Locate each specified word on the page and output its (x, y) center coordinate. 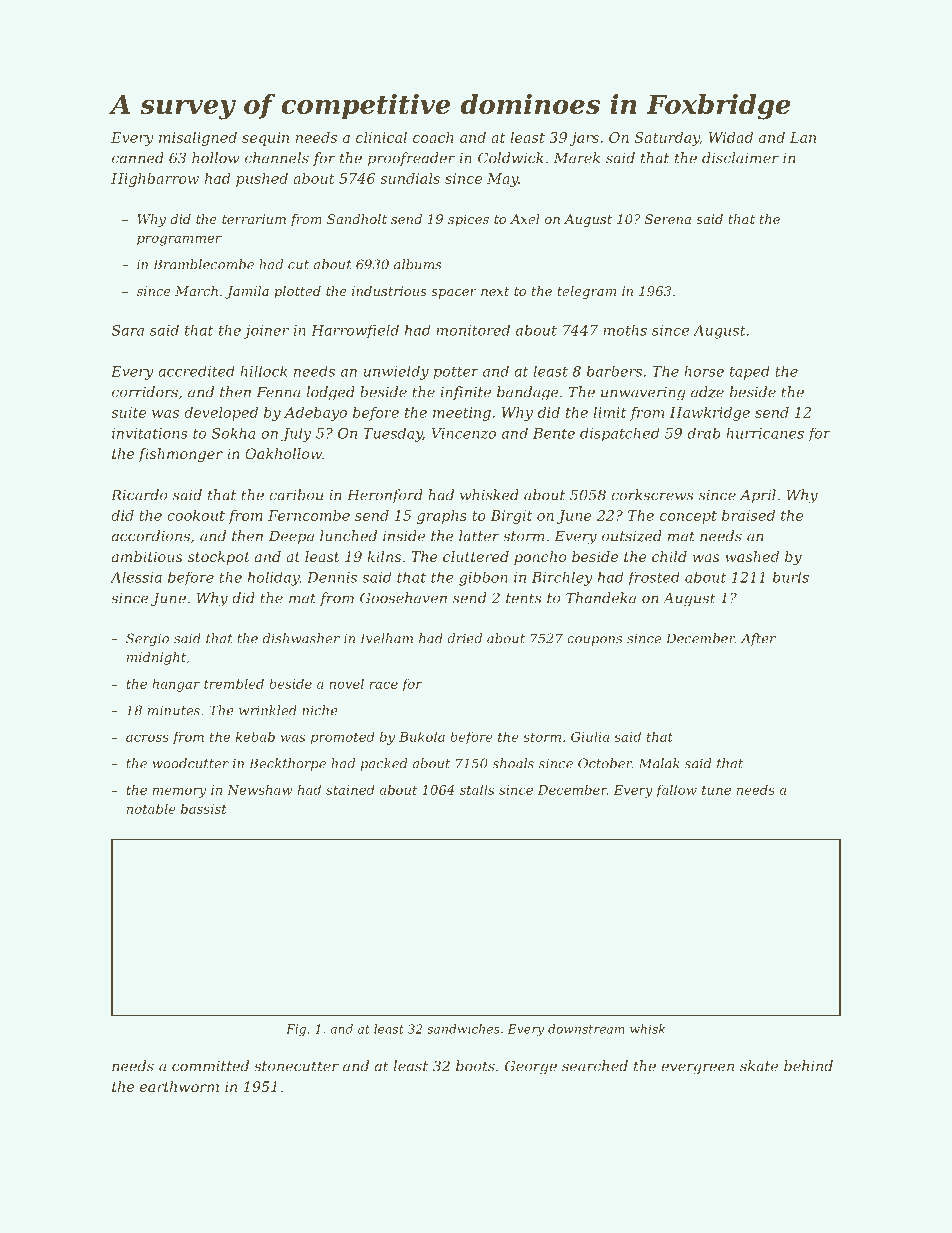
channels (277, 158)
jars (584, 139)
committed (210, 1066)
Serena (668, 219)
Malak (659, 763)
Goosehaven (403, 598)
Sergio (147, 639)
